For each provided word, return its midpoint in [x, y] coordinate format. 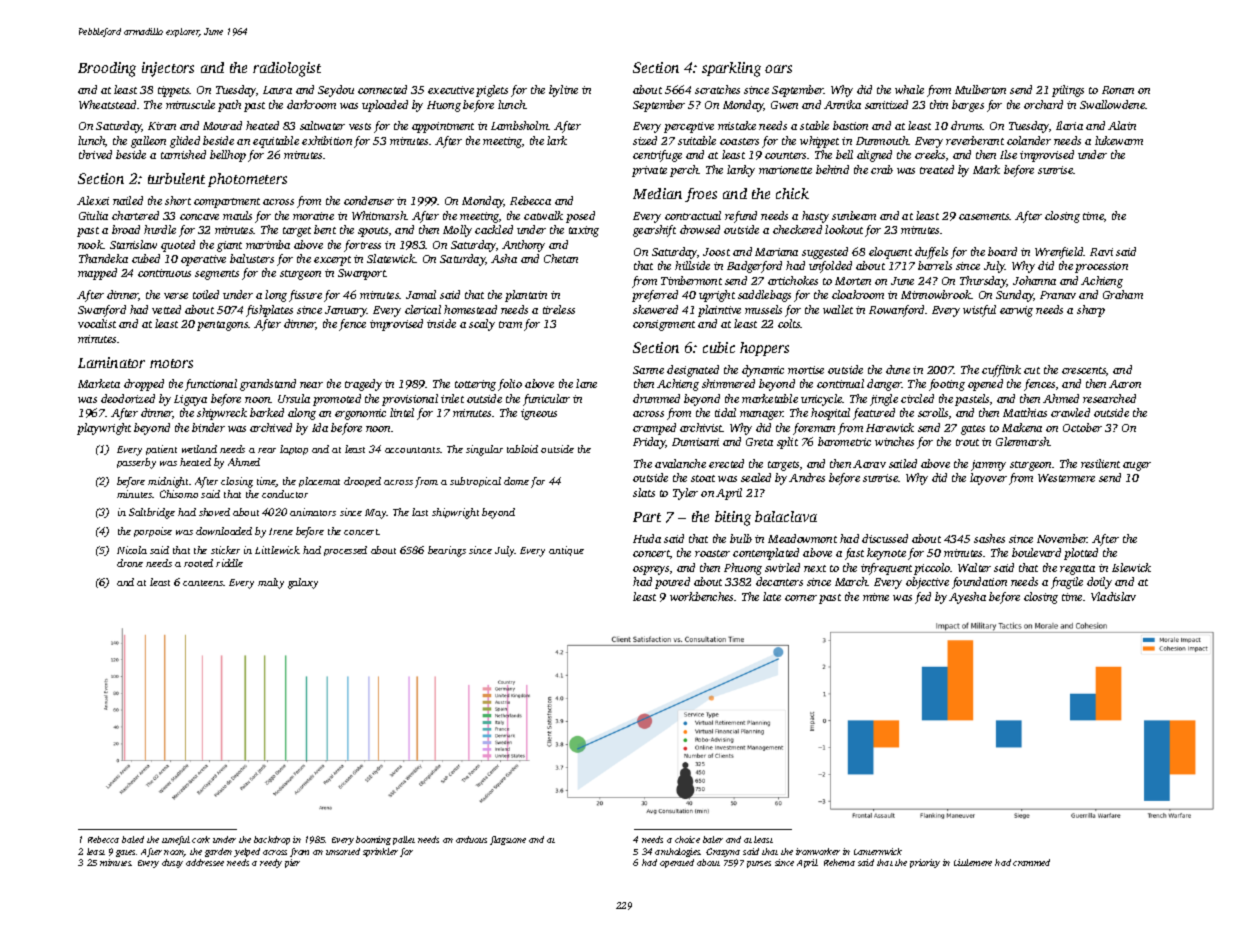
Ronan [1118, 90]
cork [201, 839]
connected [382, 89]
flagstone [508, 840]
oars [778, 69]
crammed [1031, 862]
